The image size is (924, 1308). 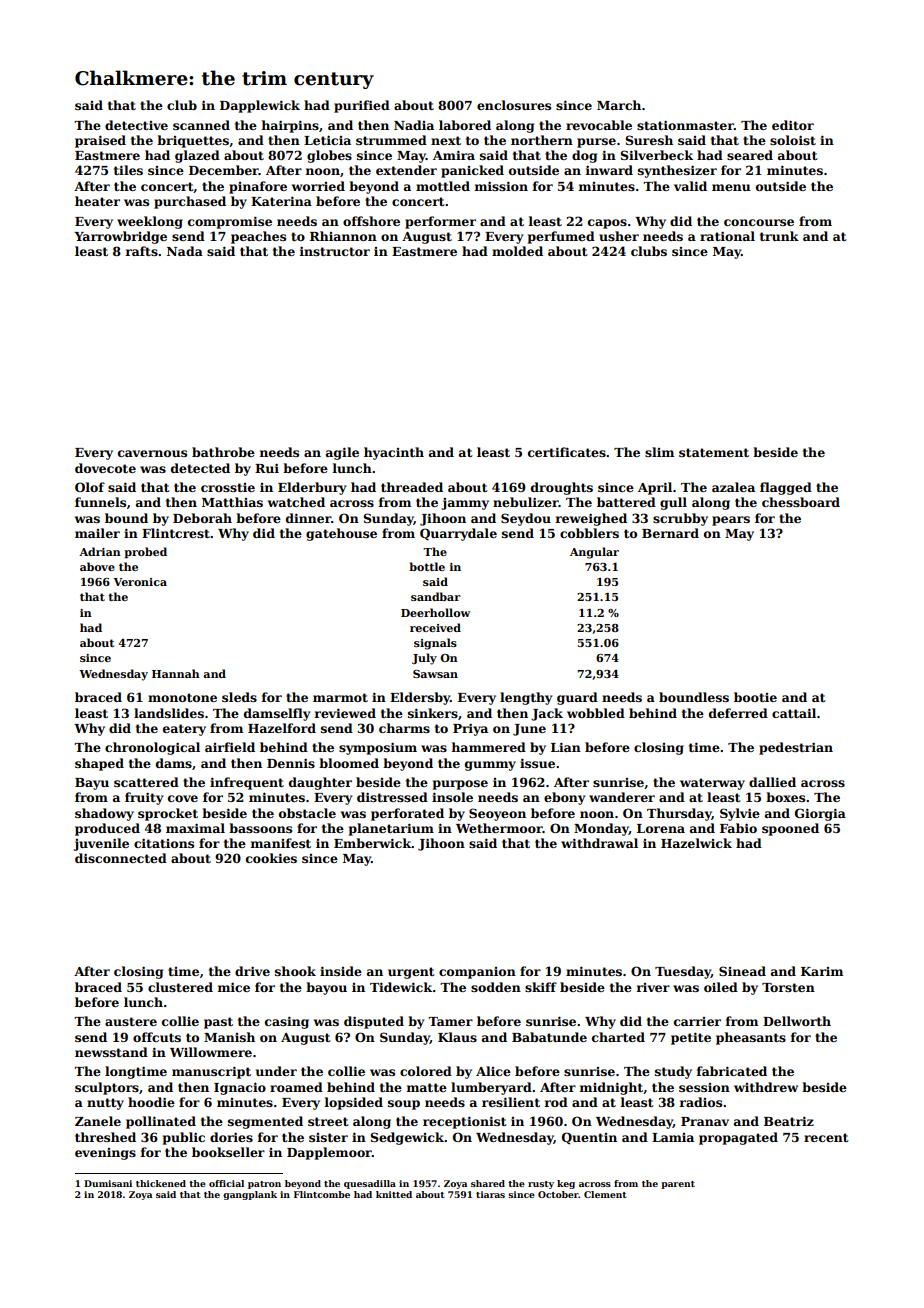 I want to click on pedestrian, so click(x=796, y=748).
